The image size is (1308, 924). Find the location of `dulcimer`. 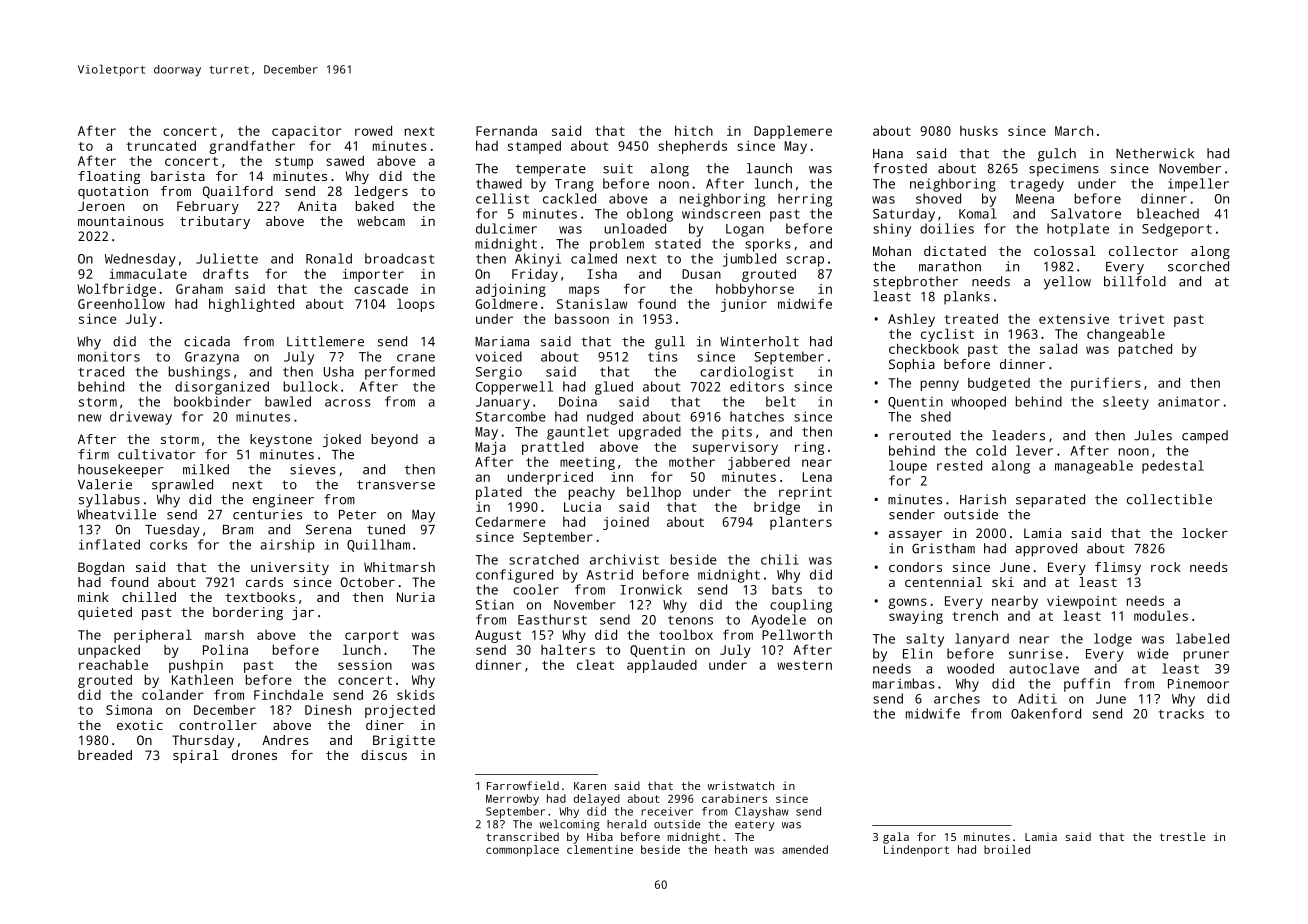

dulcimer is located at coordinates (506, 228).
